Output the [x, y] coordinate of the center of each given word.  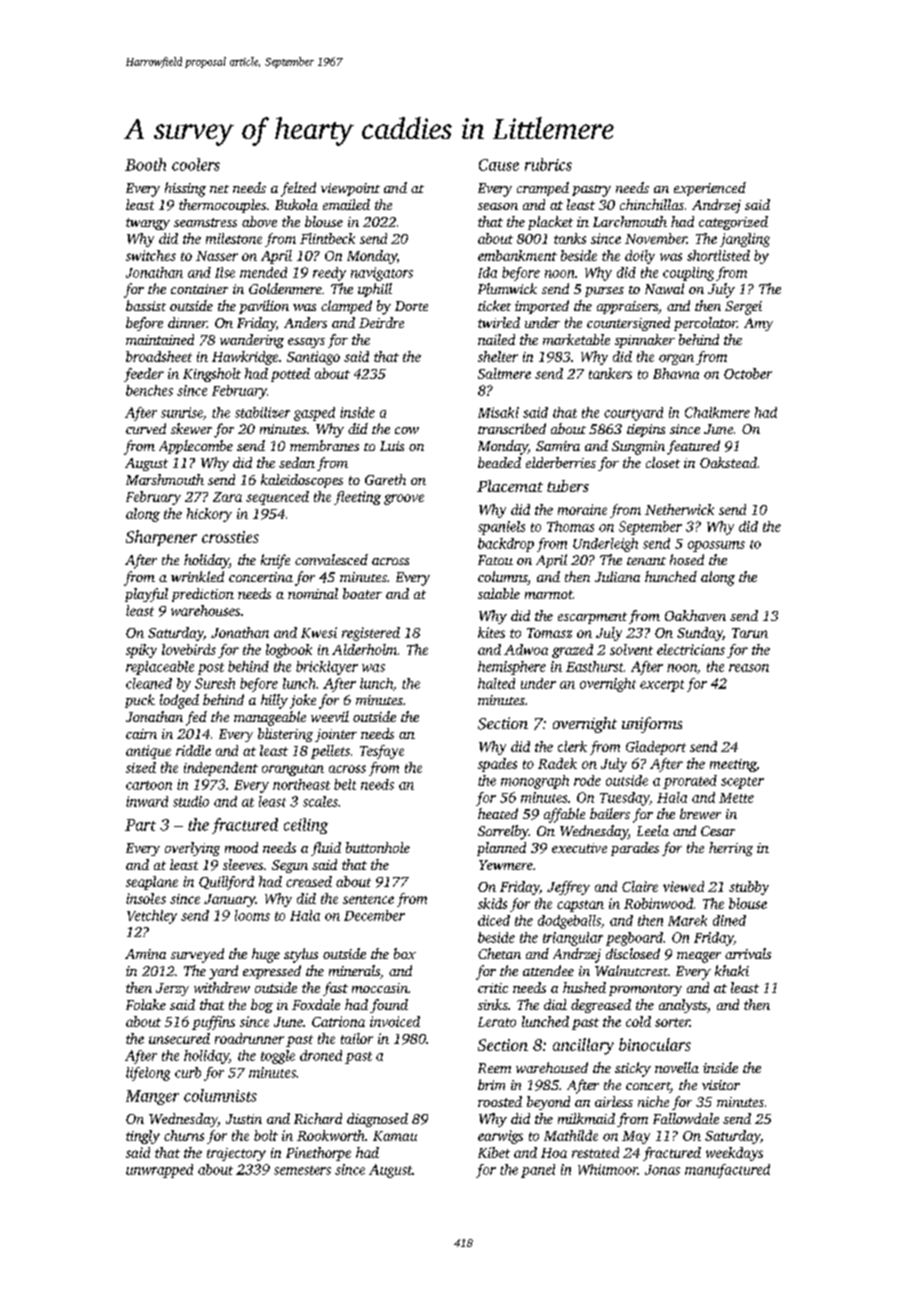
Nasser [217, 256]
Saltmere [504, 373]
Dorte [411, 306]
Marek [687, 920]
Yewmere [506, 865]
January [230, 900]
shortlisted [718, 255]
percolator [705, 324]
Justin [244, 1119]
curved [146, 428]
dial [555, 1004]
